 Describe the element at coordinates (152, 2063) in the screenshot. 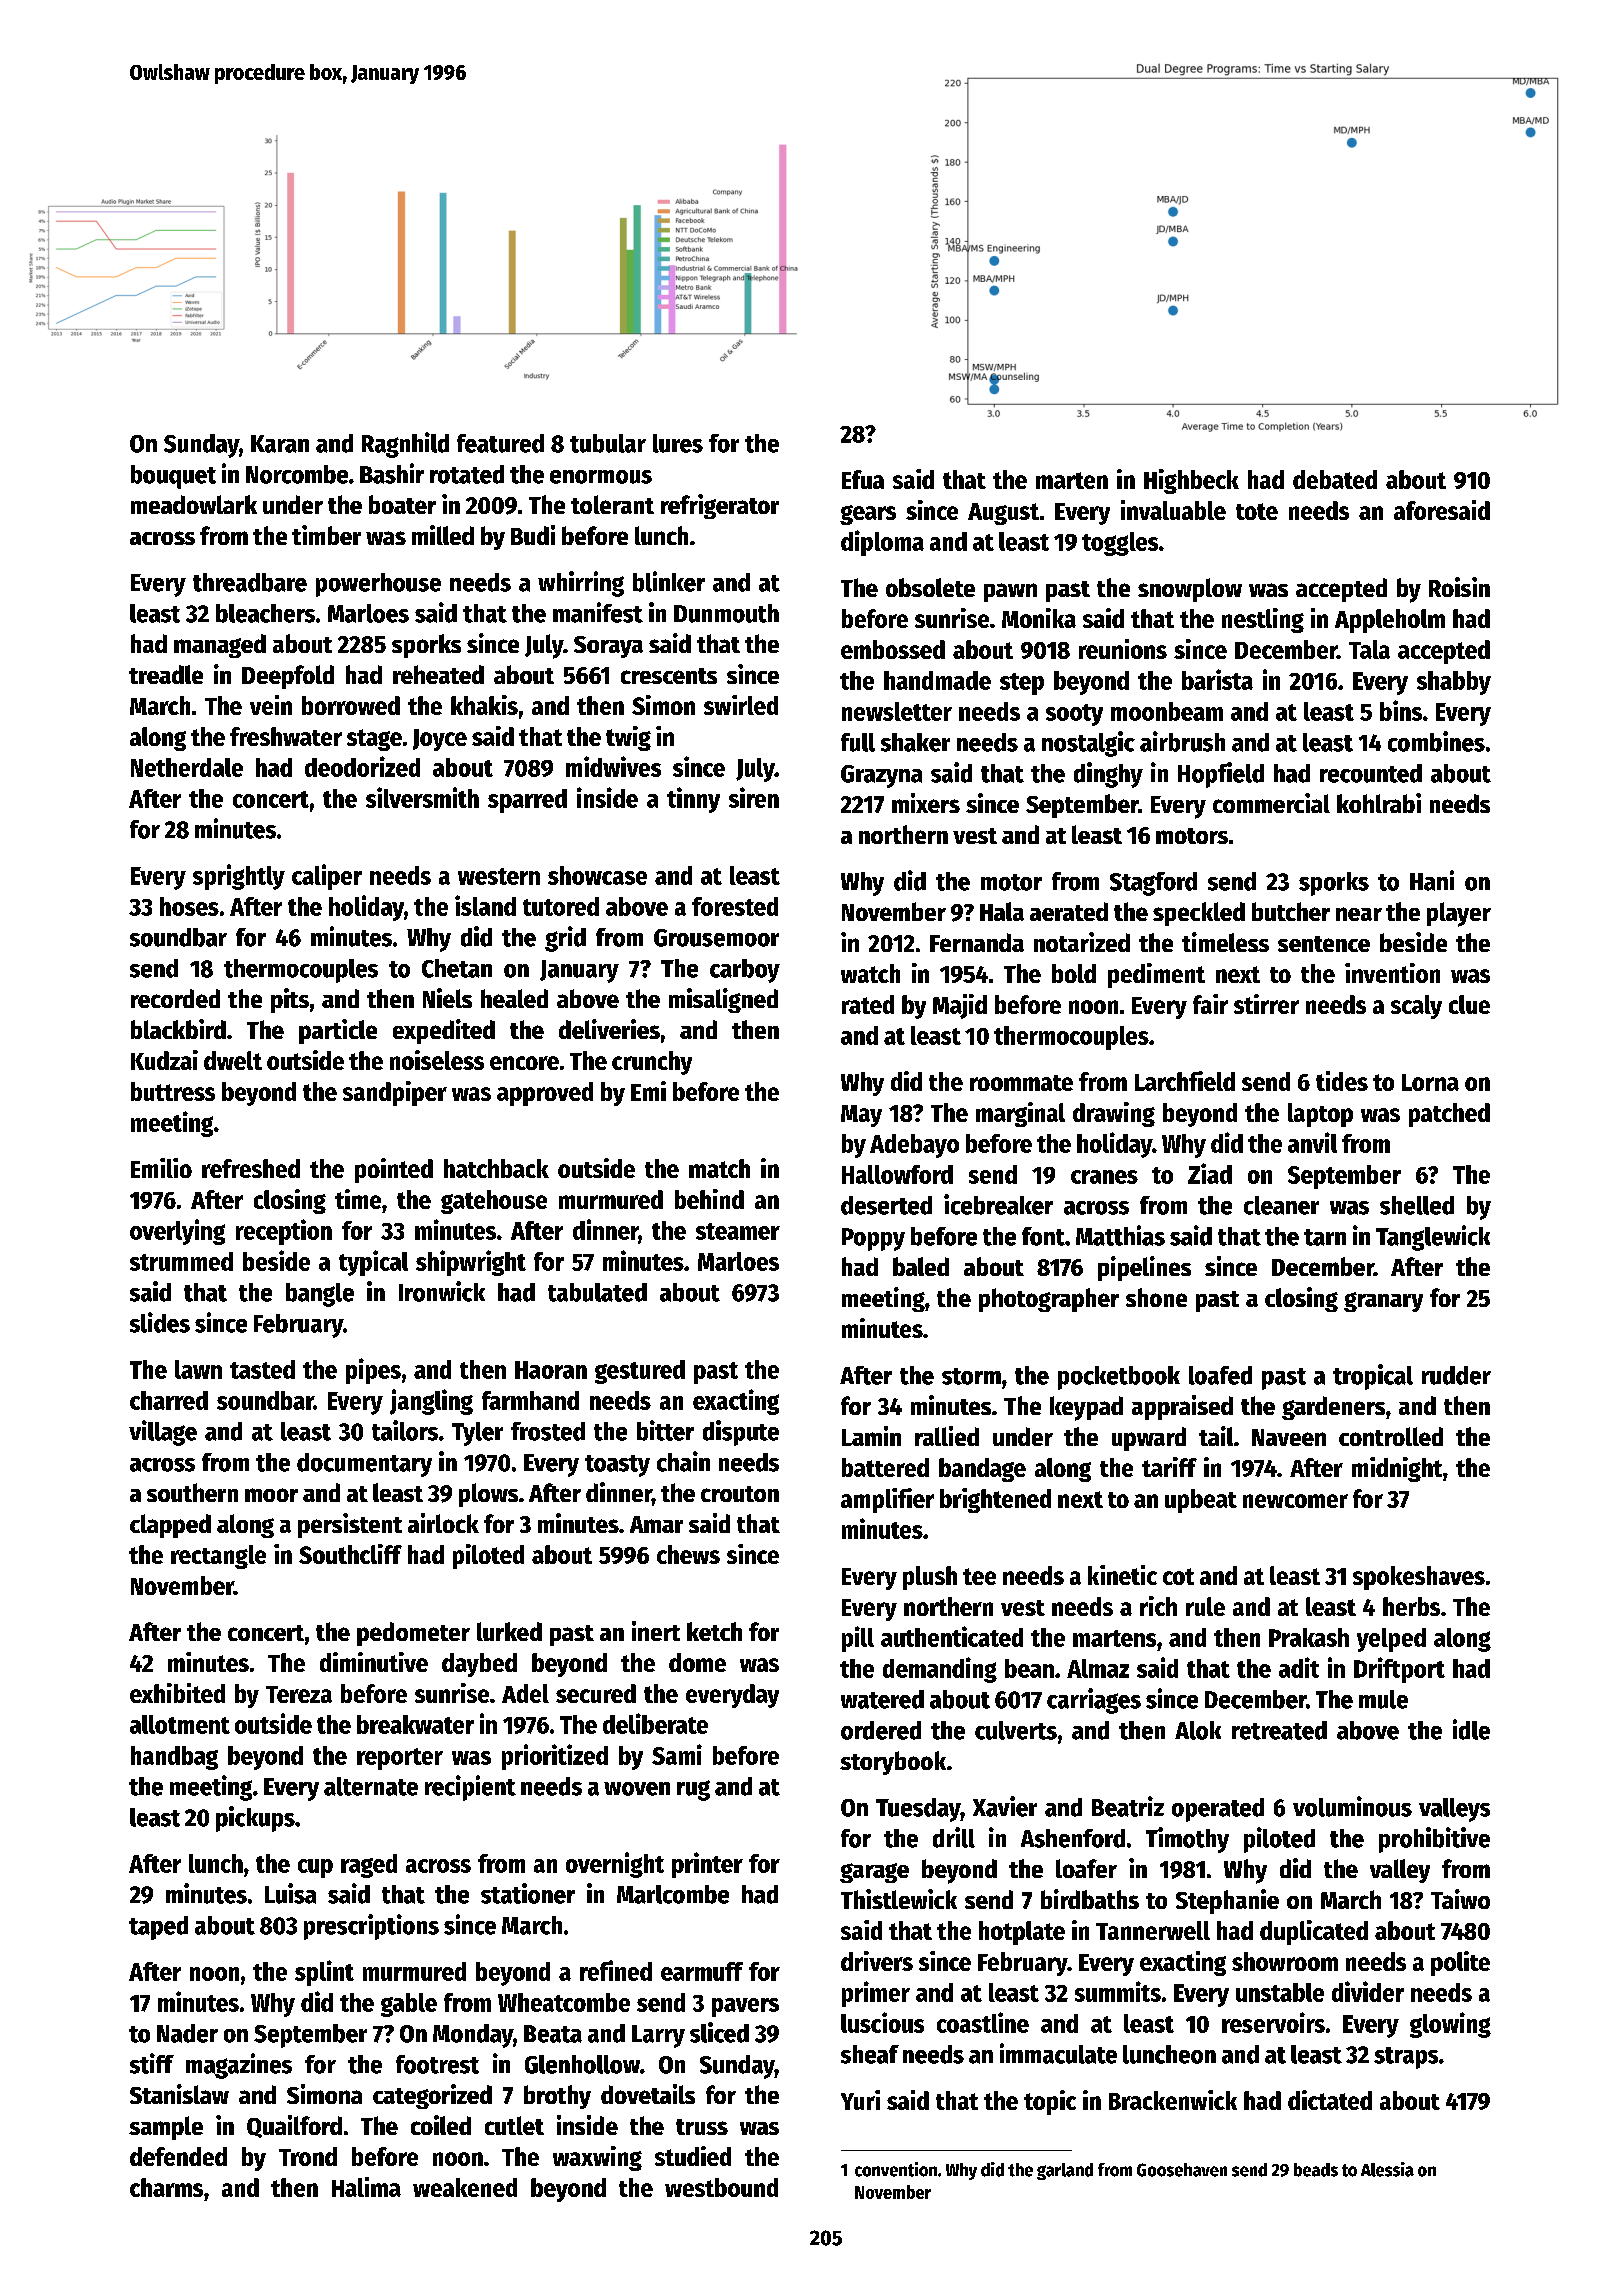

I see `stiff` at that location.
